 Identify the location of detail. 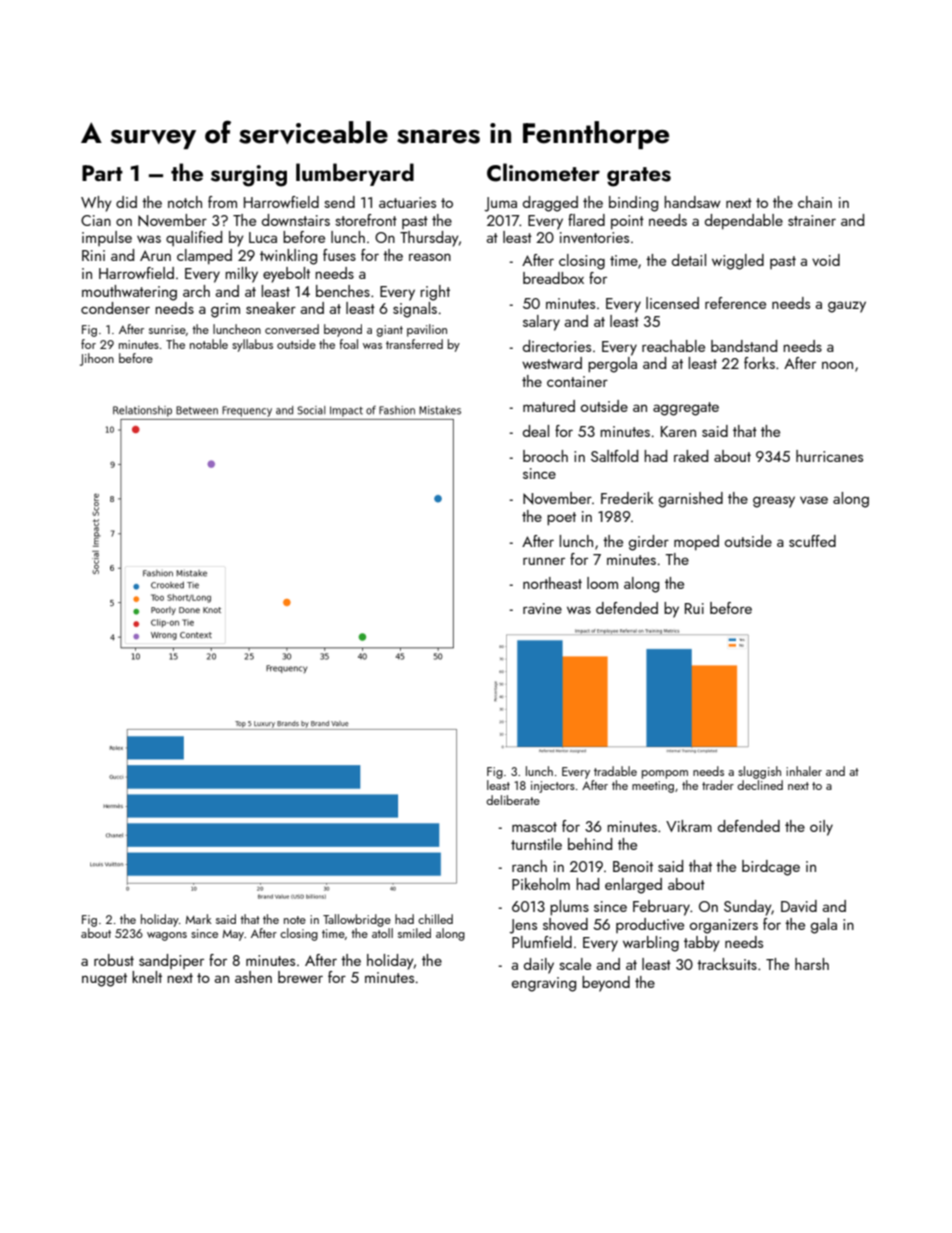
(689, 260).
